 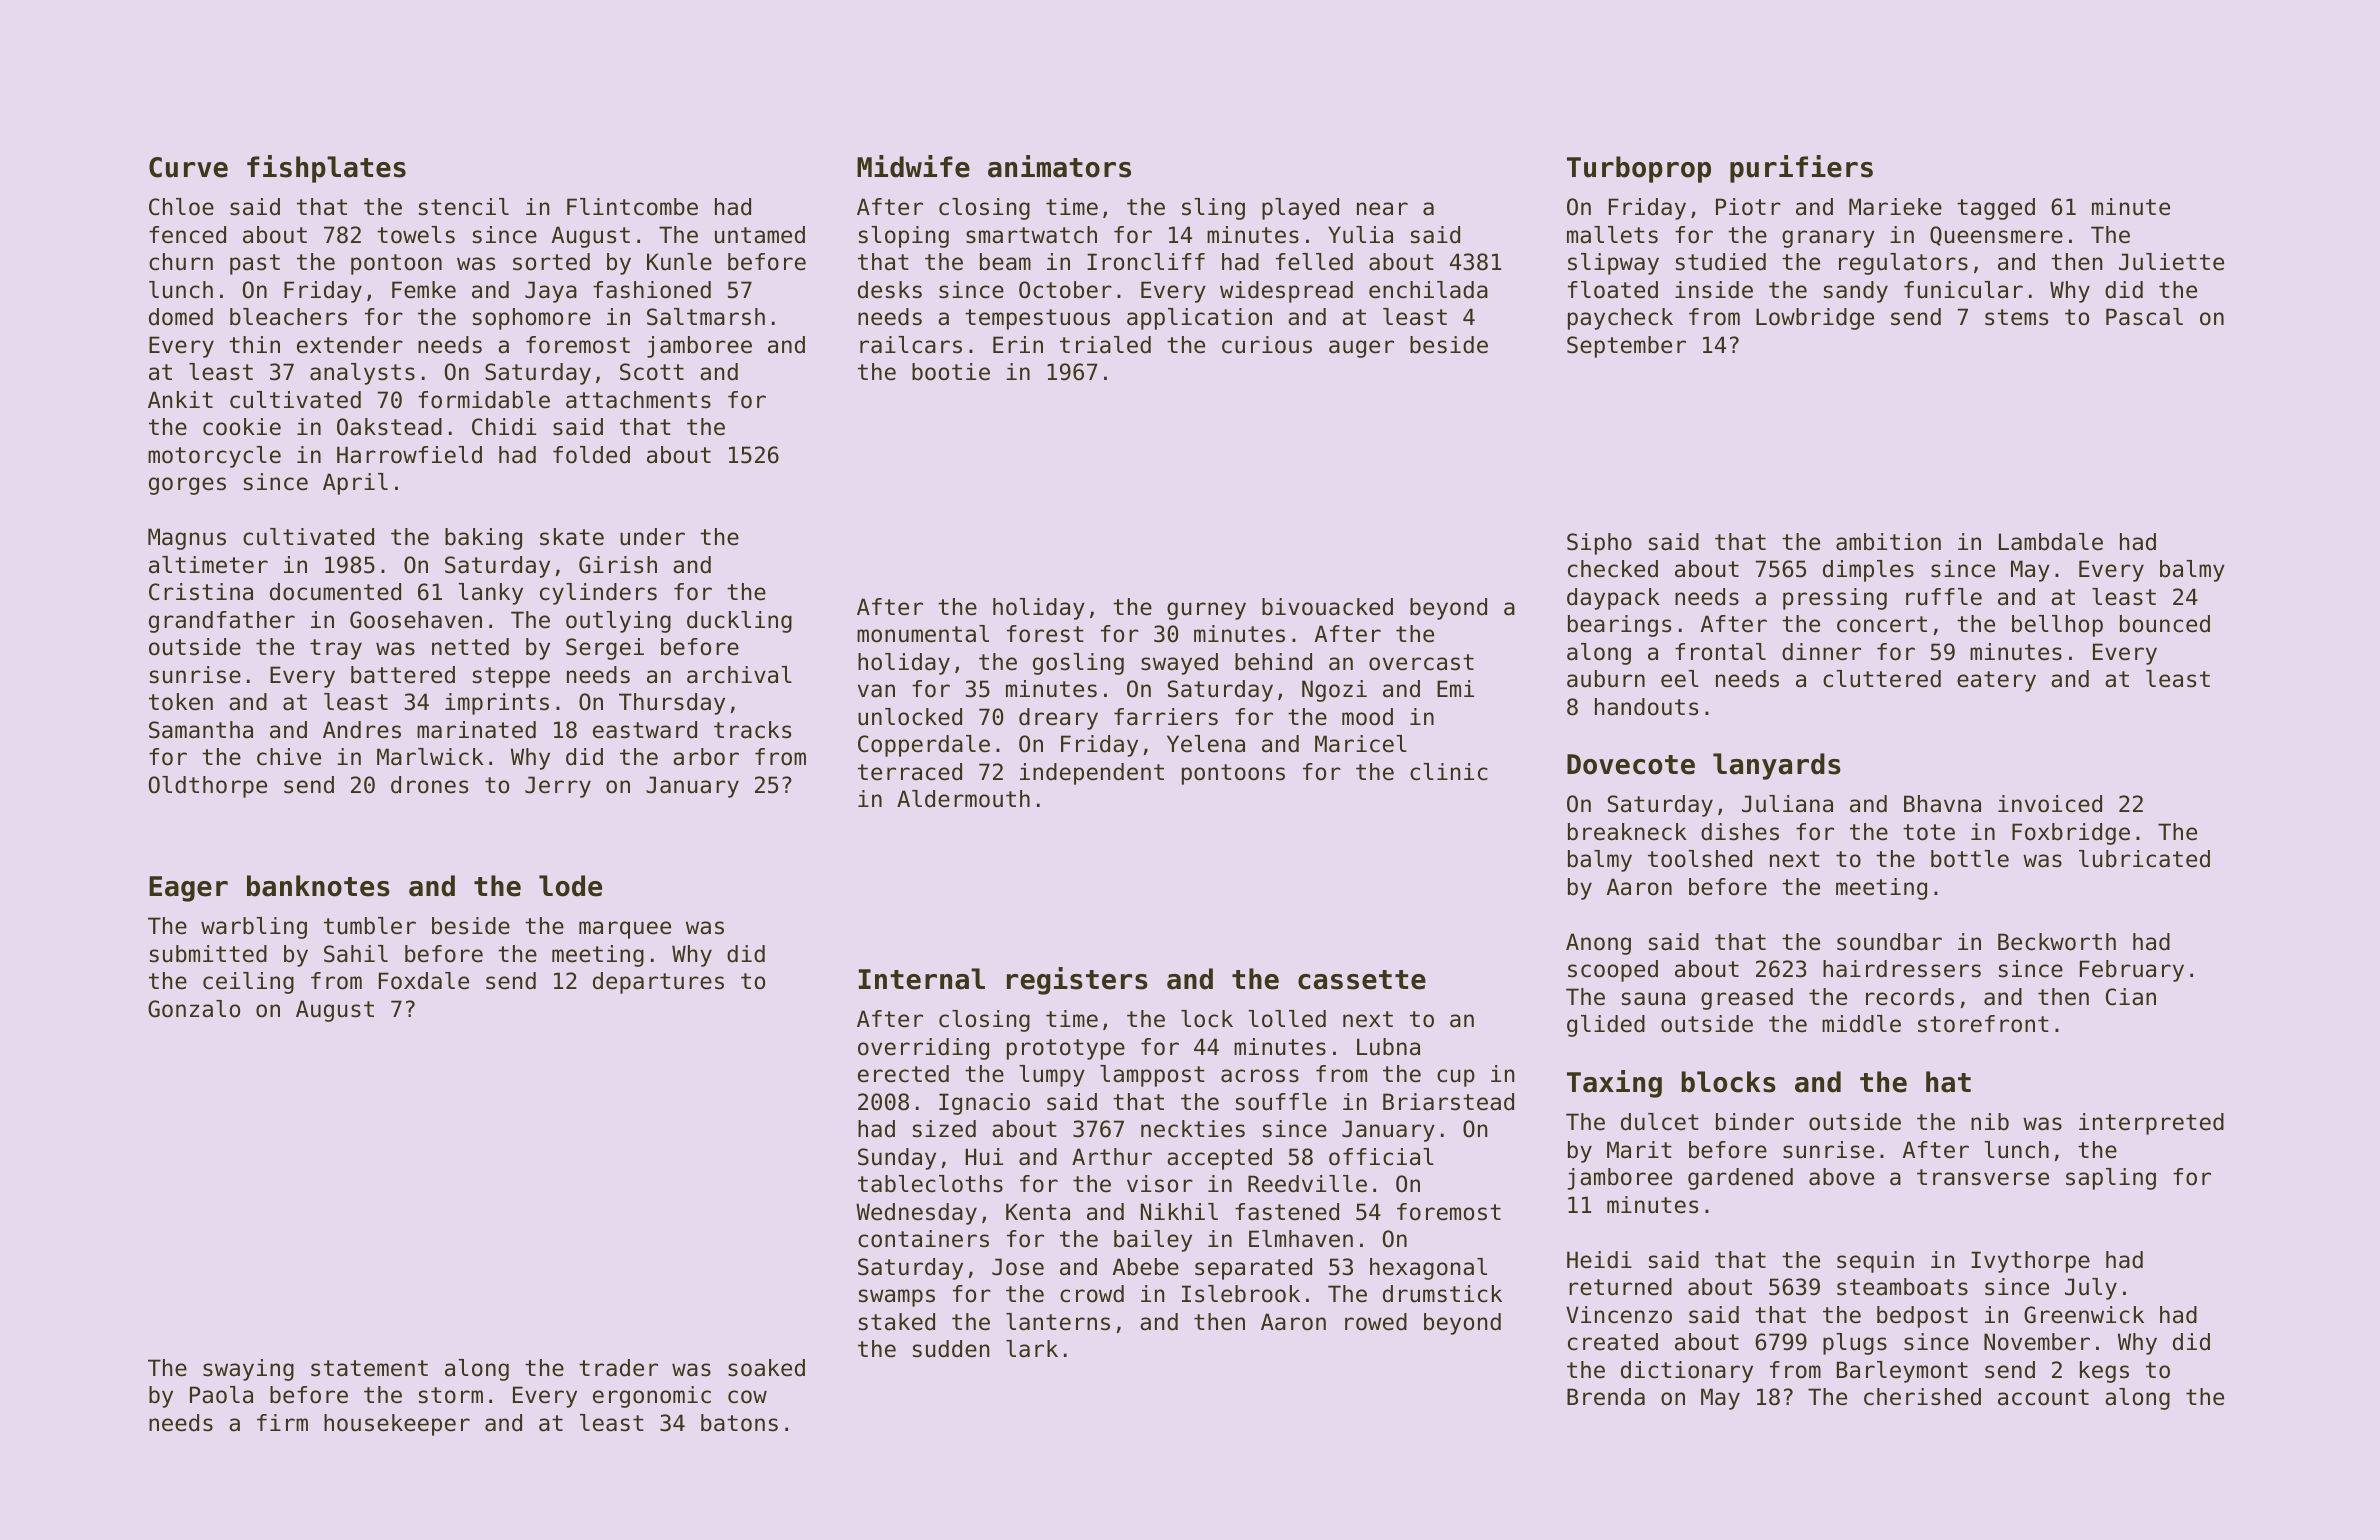 I want to click on housekeeper, so click(x=397, y=1425).
